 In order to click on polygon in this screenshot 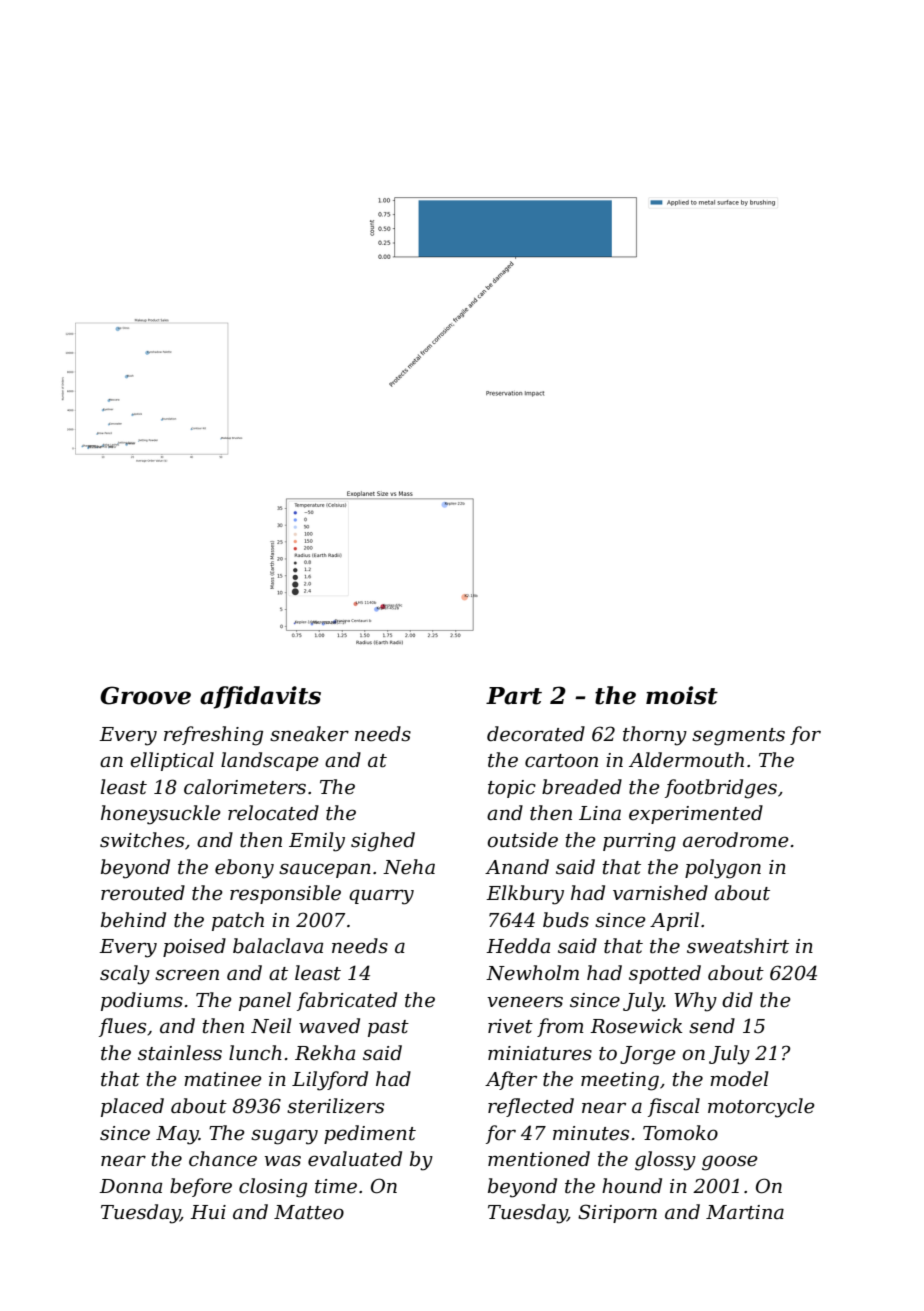, I will do `click(723, 869)`.
